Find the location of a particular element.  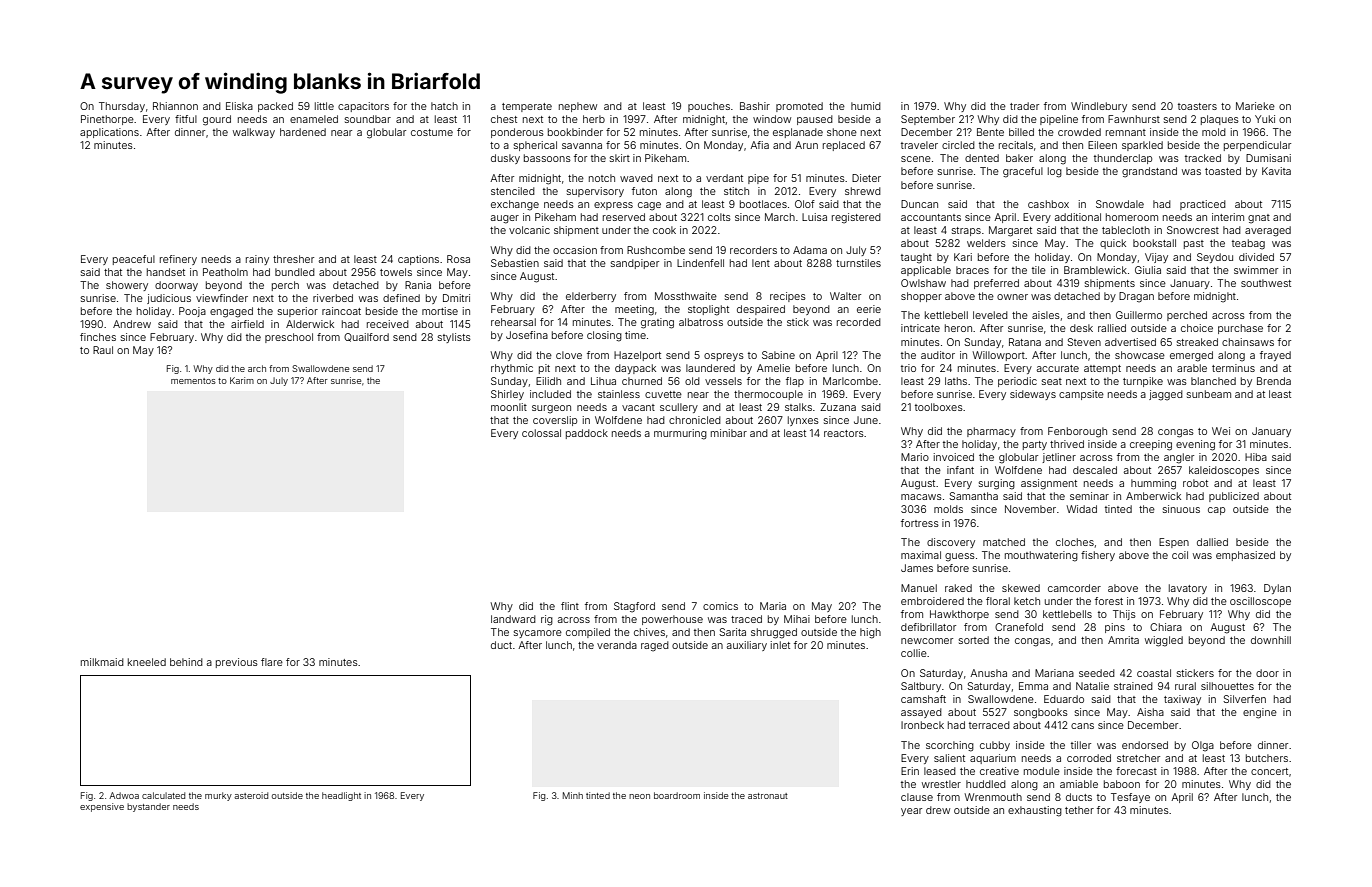

Shirley is located at coordinates (507, 395).
